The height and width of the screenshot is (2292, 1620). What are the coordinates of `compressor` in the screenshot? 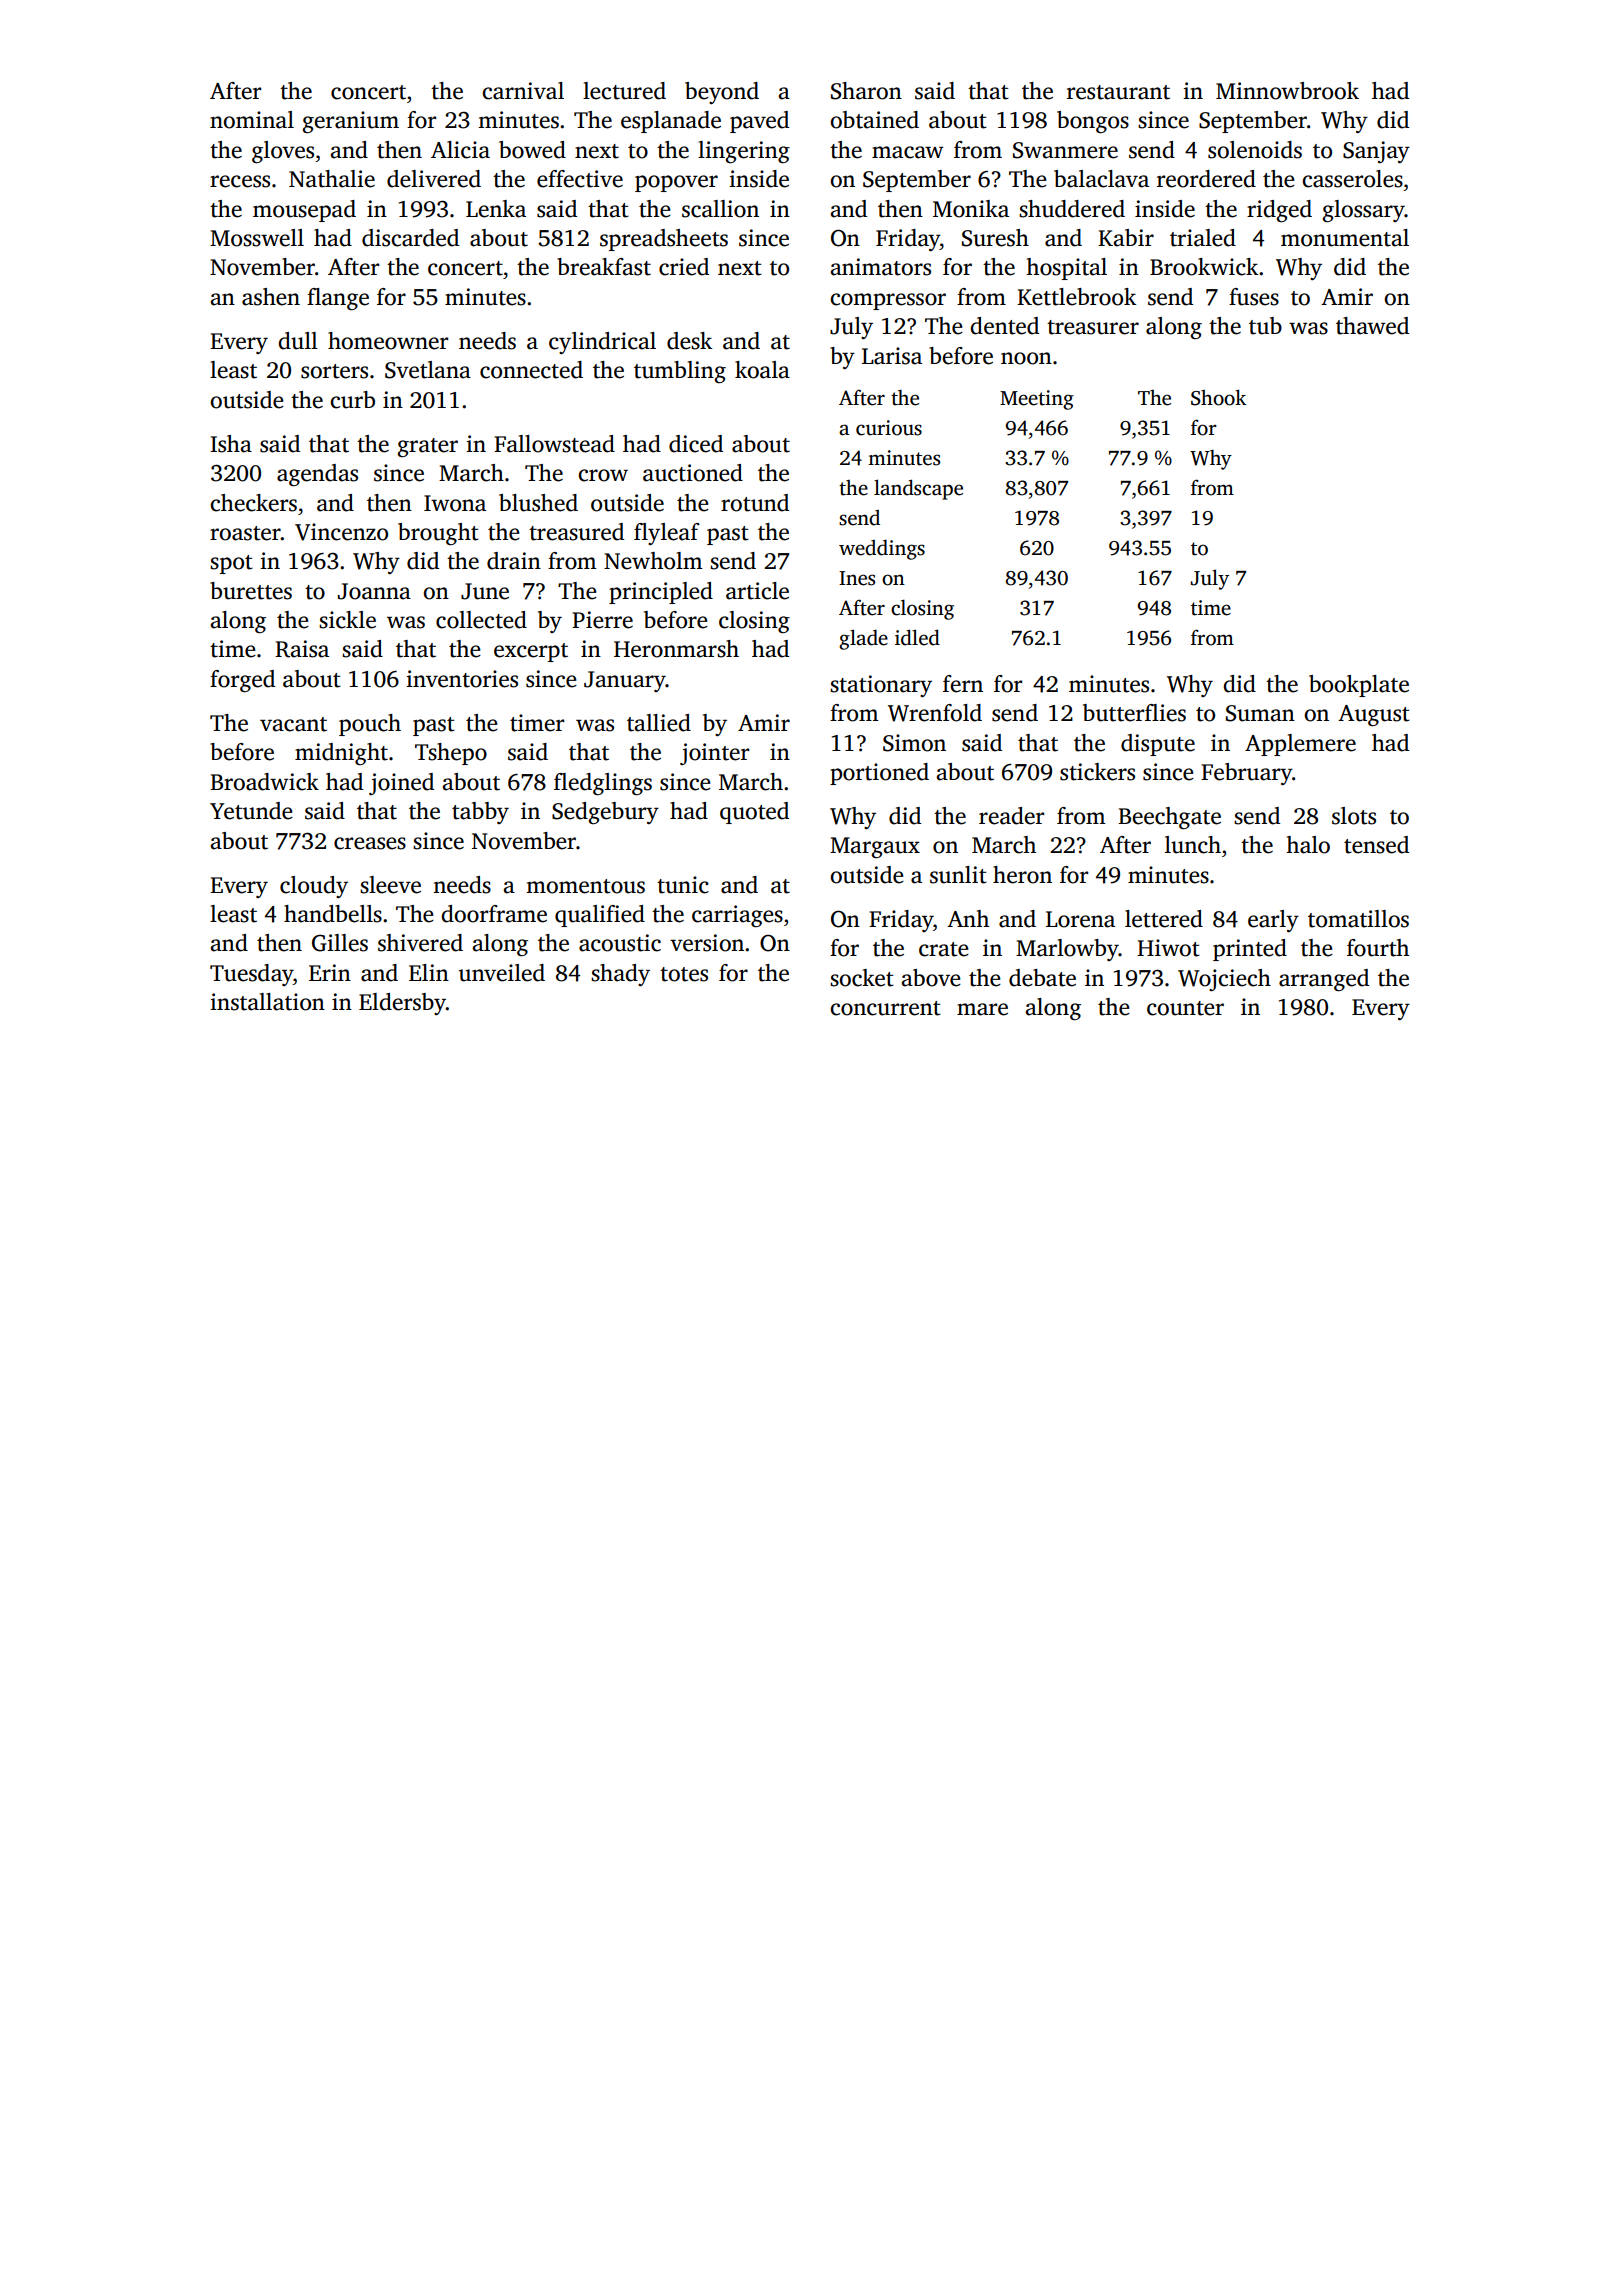 It's located at (888, 301).
